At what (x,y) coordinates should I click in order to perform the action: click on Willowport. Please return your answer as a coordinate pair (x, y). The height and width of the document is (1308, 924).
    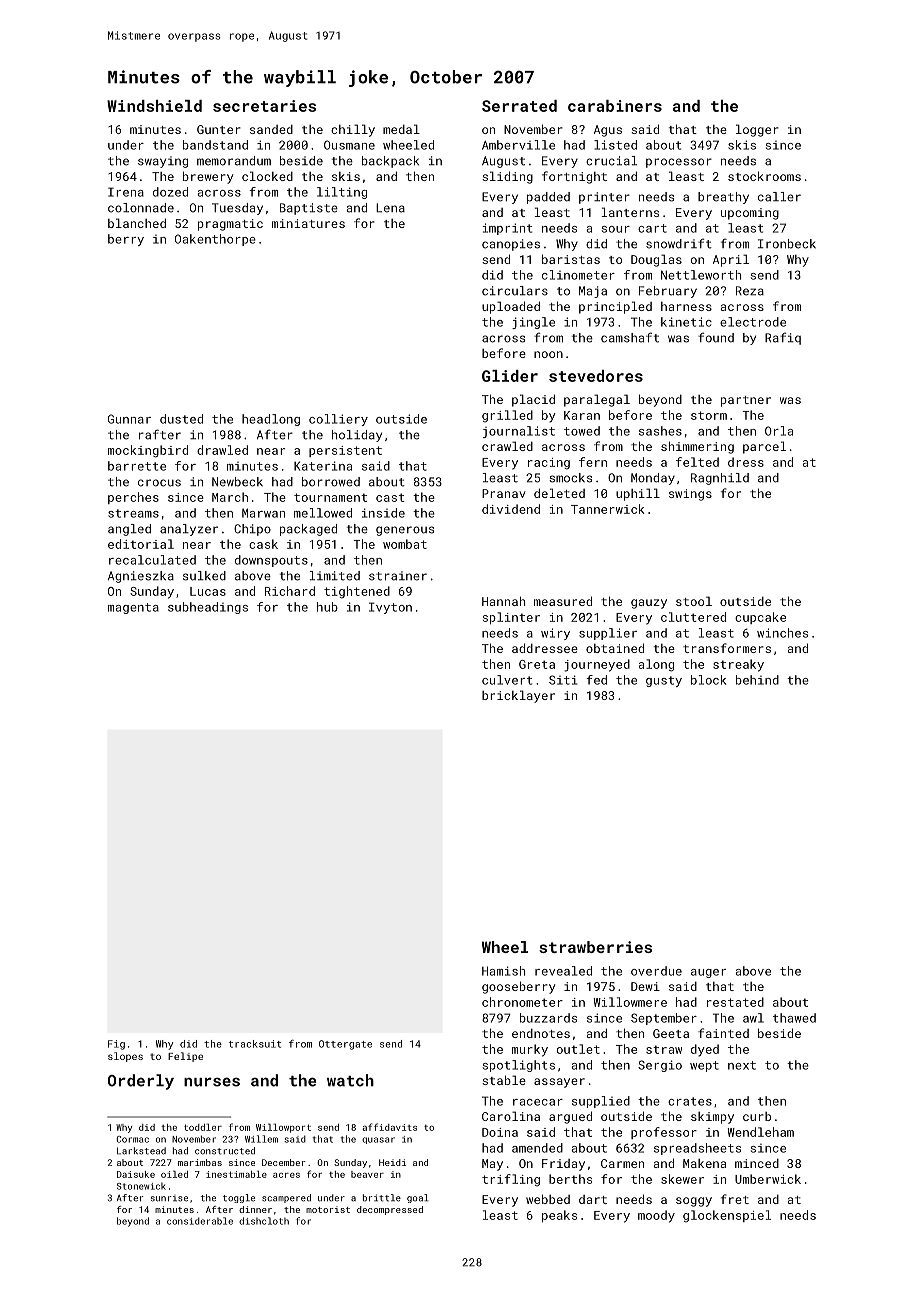
    Looking at the image, I should click on (283, 1128).
